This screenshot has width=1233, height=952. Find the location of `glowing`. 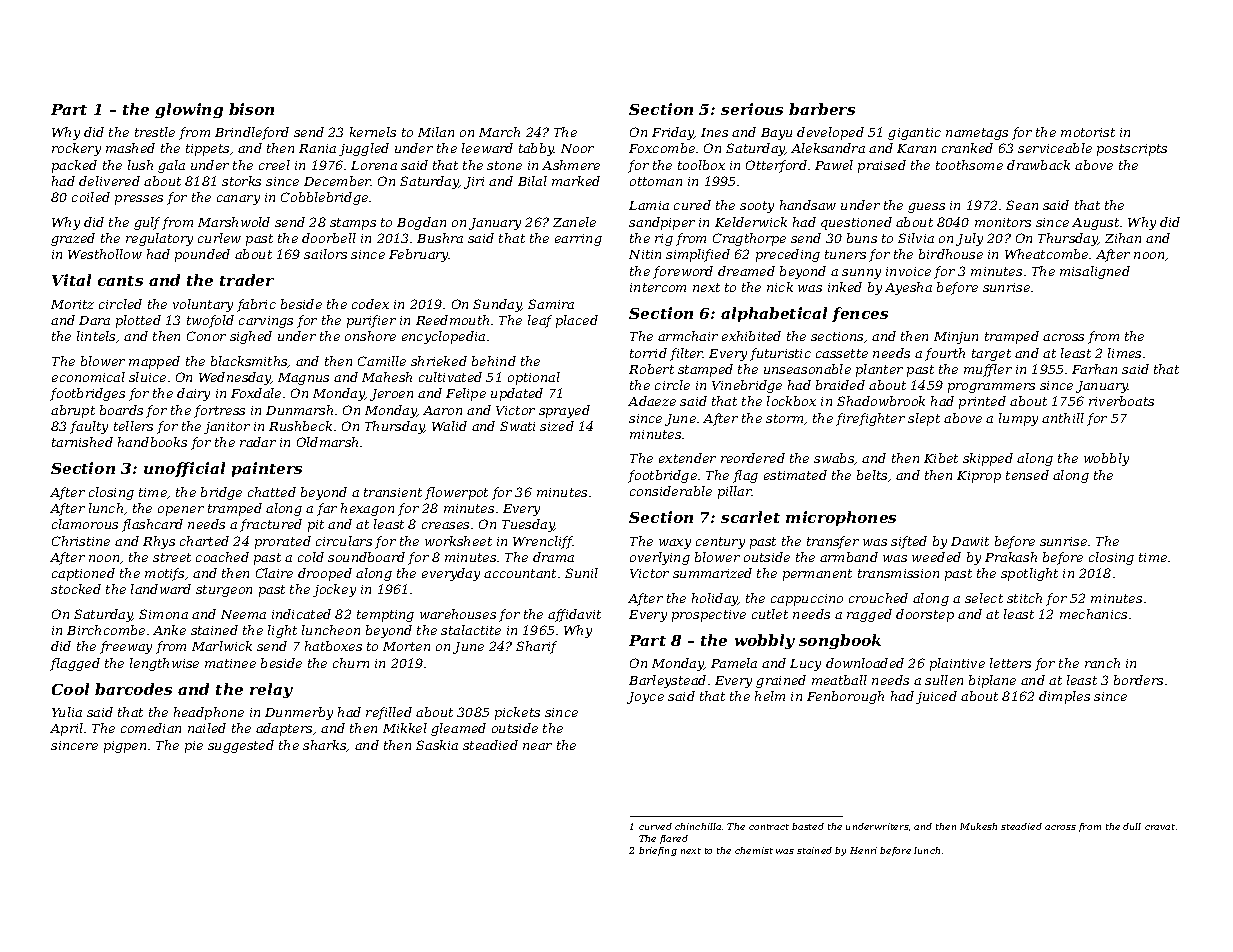

glowing is located at coordinates (189, 110).
